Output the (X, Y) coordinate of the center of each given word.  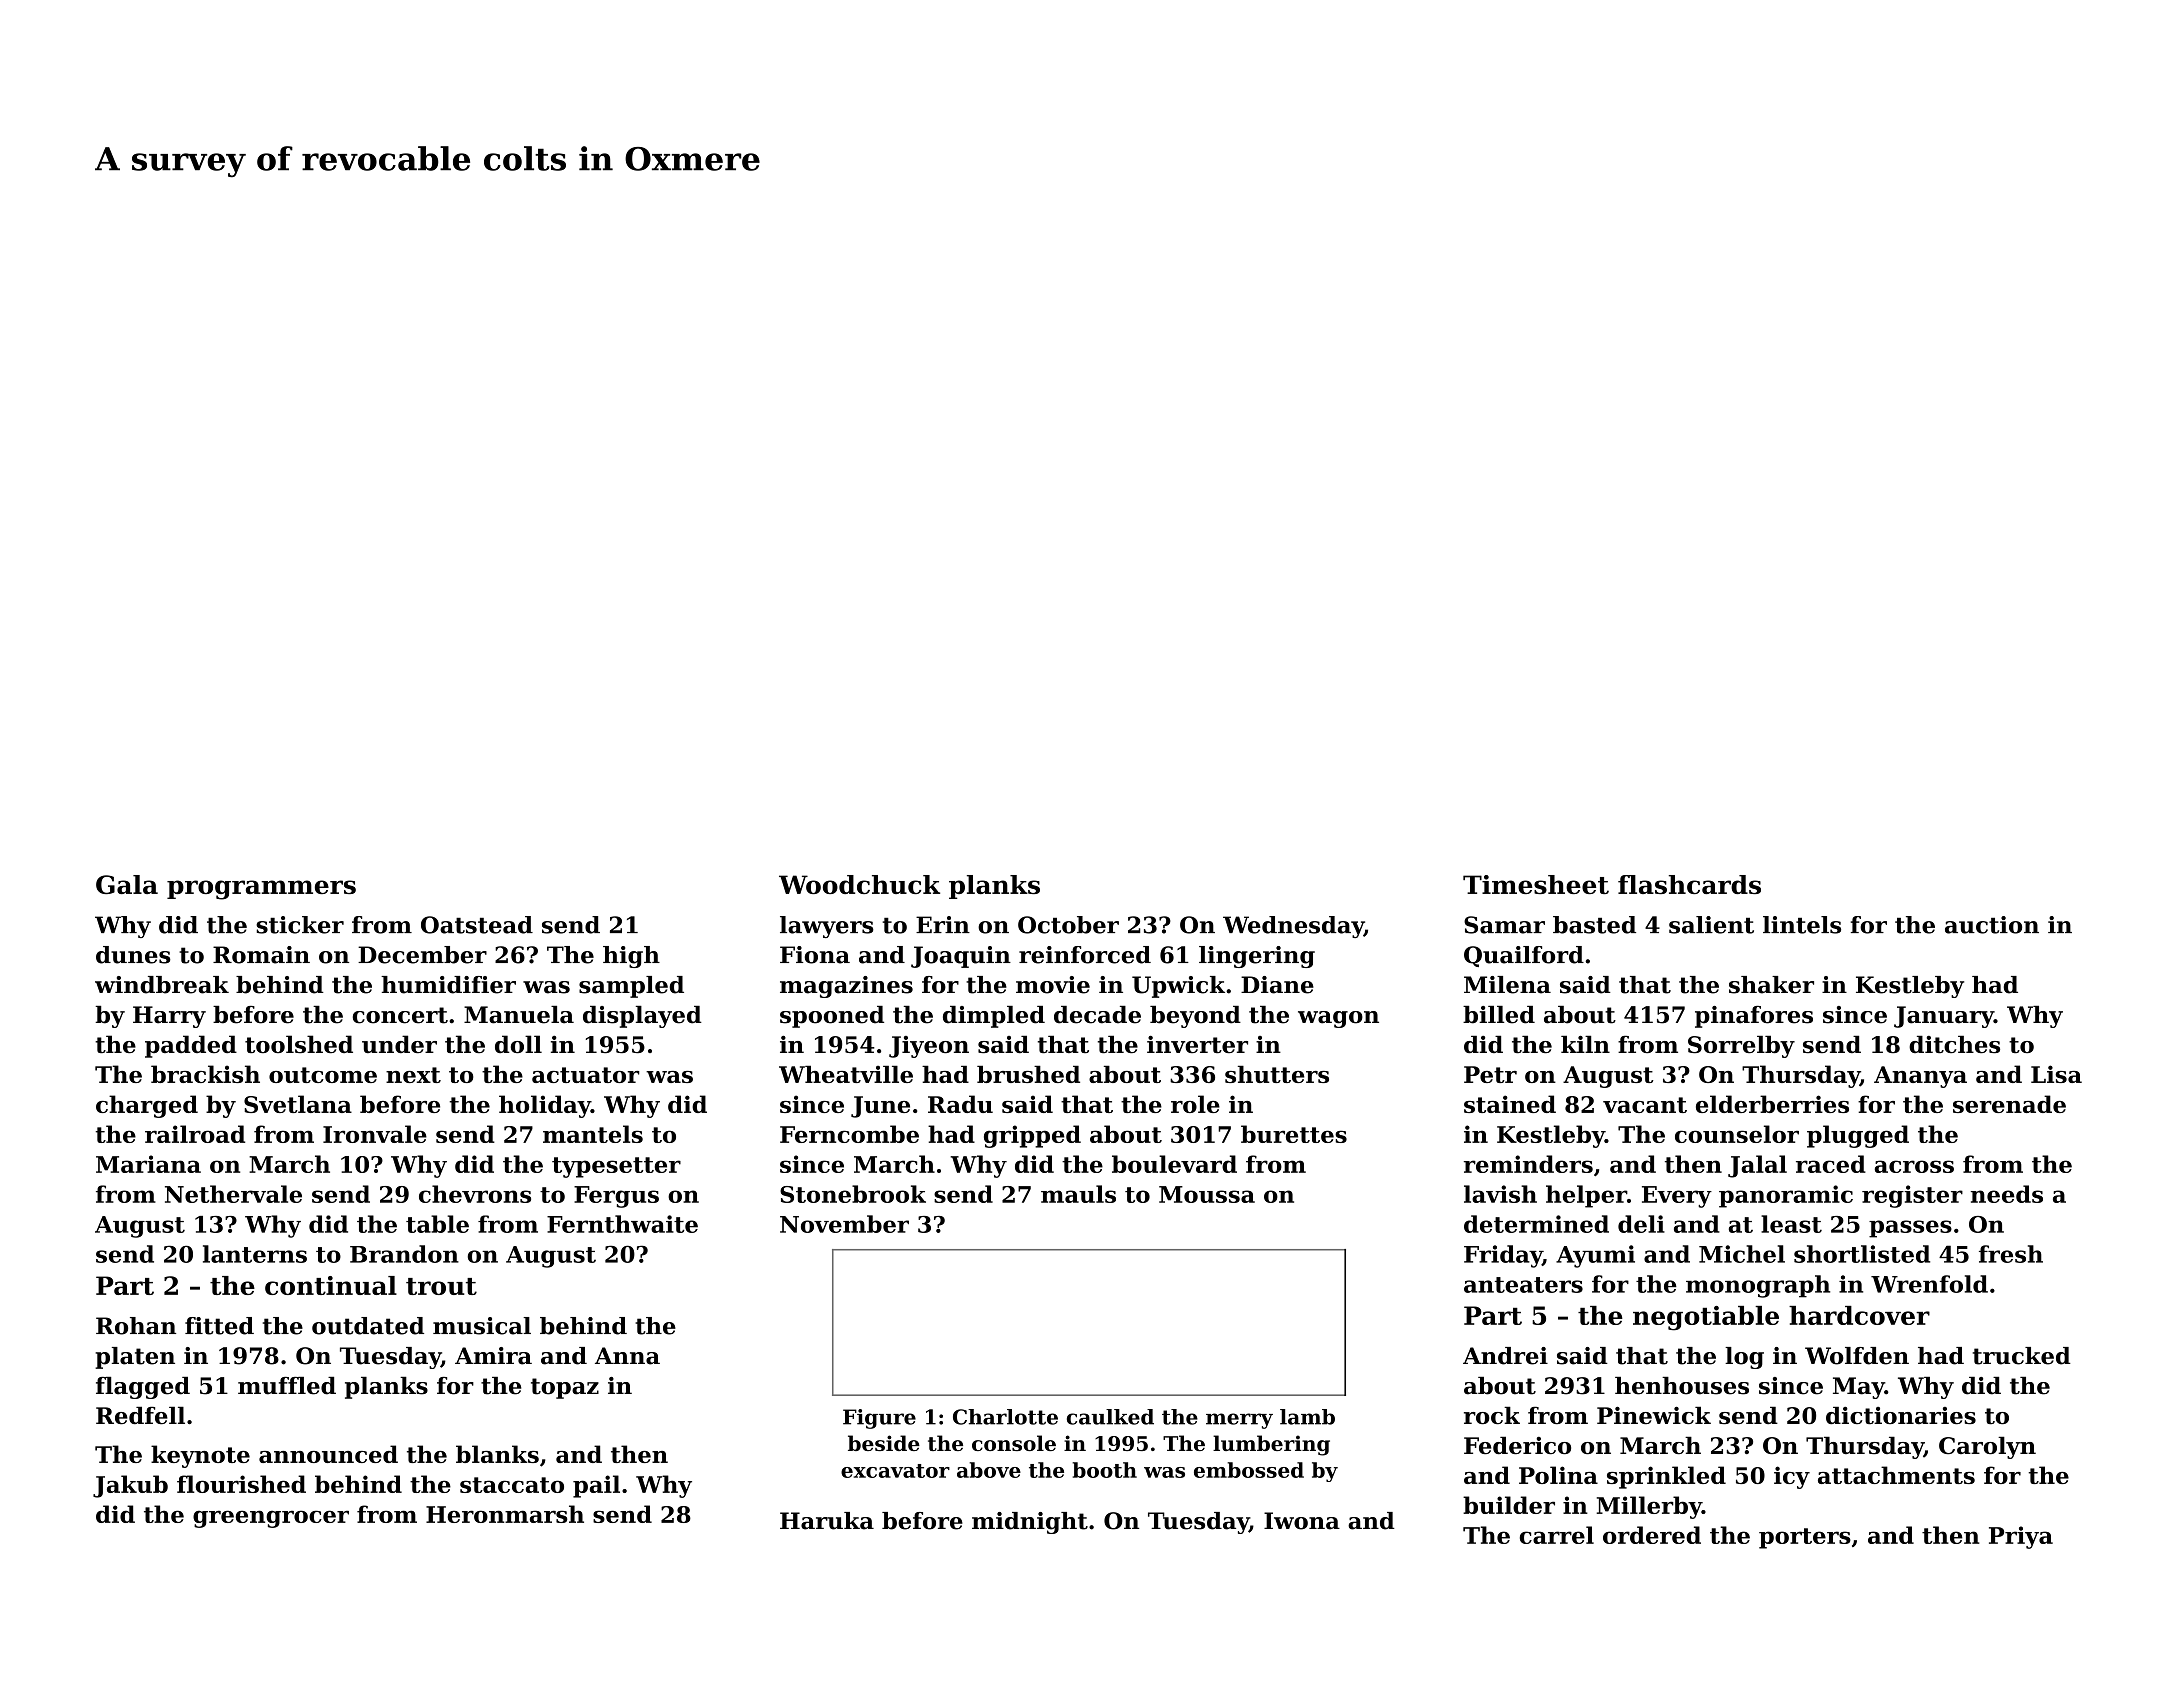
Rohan (136, 1326)
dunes (133, 955)
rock (1492, 1415)
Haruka (827, 1521)
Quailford (1524, 956)
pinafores (1754, 1017)
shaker (1771, 985)
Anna (627, 1356)
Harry (169, 1017)
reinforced (1085, 955)
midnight (1030, 1523)
